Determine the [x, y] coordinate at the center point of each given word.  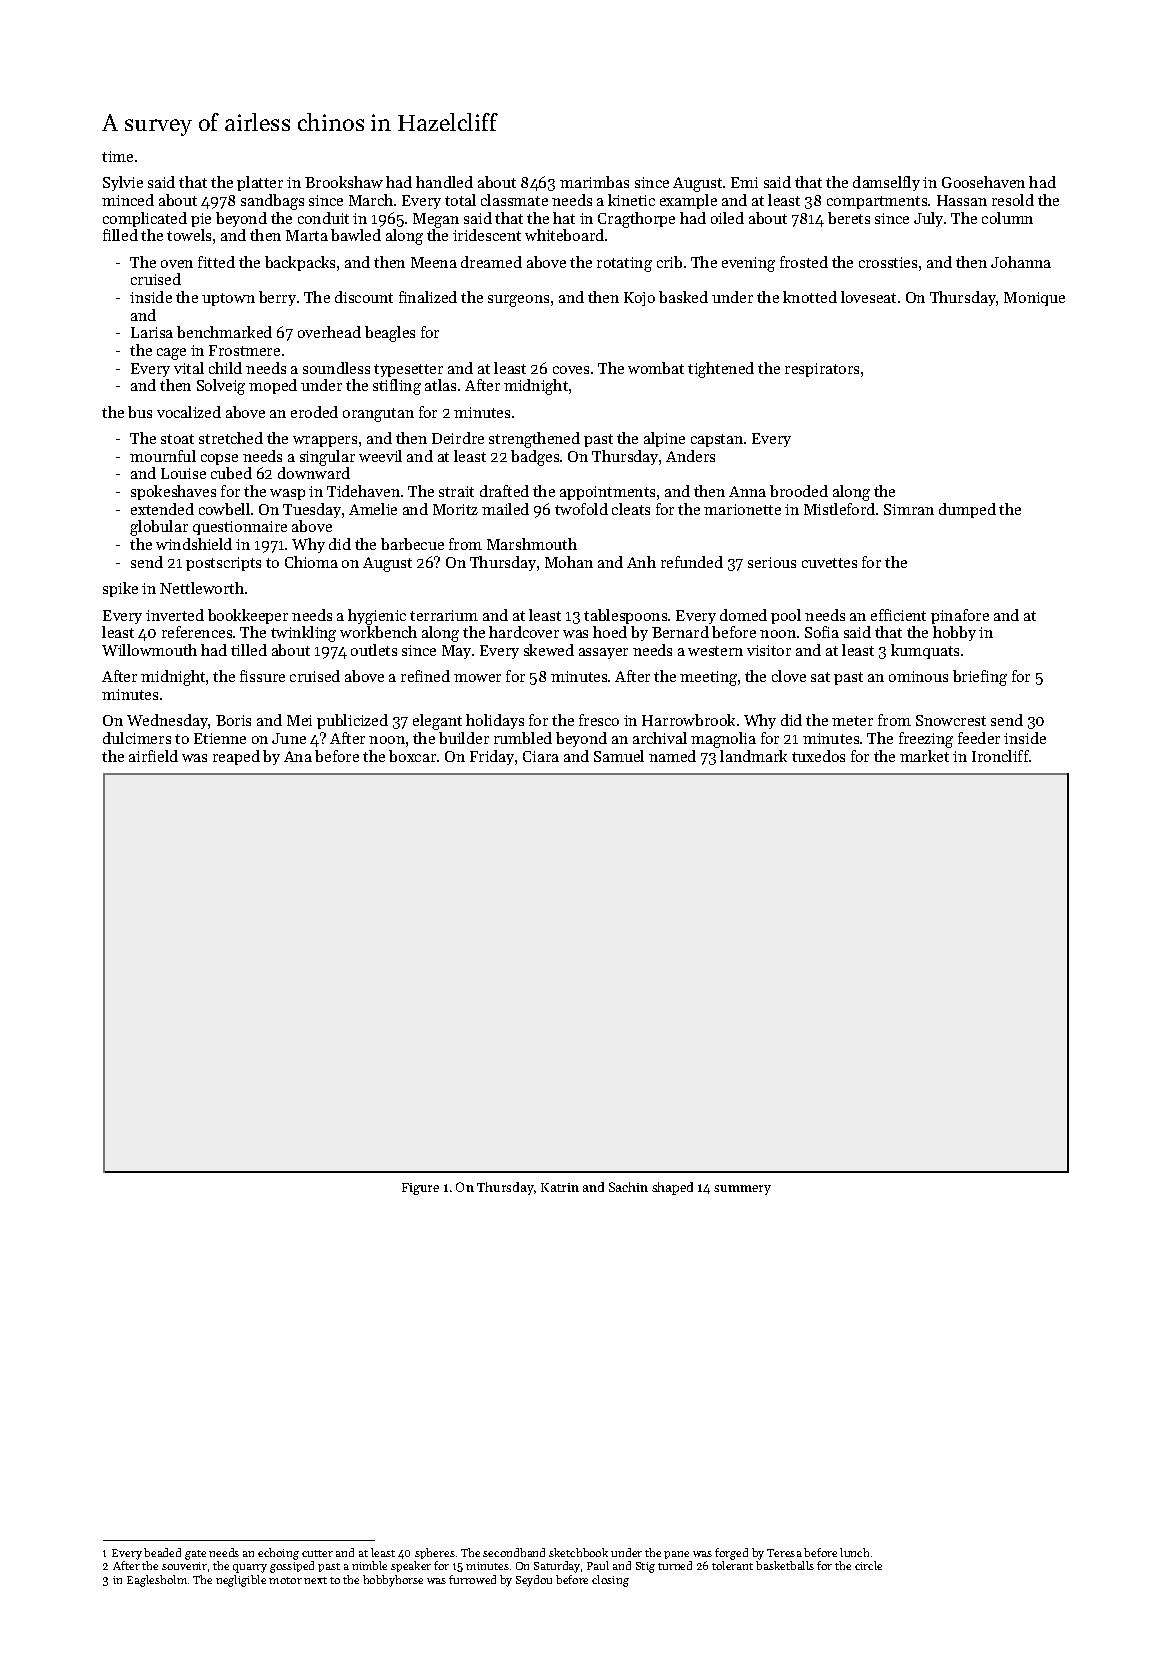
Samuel [619, 756]
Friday [492, 757]
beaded [162, 1552]
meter [852, 721]
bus [140, 412]
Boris [233, 720]
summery [742, 1190]
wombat [656, 368]
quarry [250, 1568]
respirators [822, 370]
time [117, 156]
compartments [877, 202]
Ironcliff [1000, 756]
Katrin [560, 1187]
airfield [153, 756]
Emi [744, 182]
